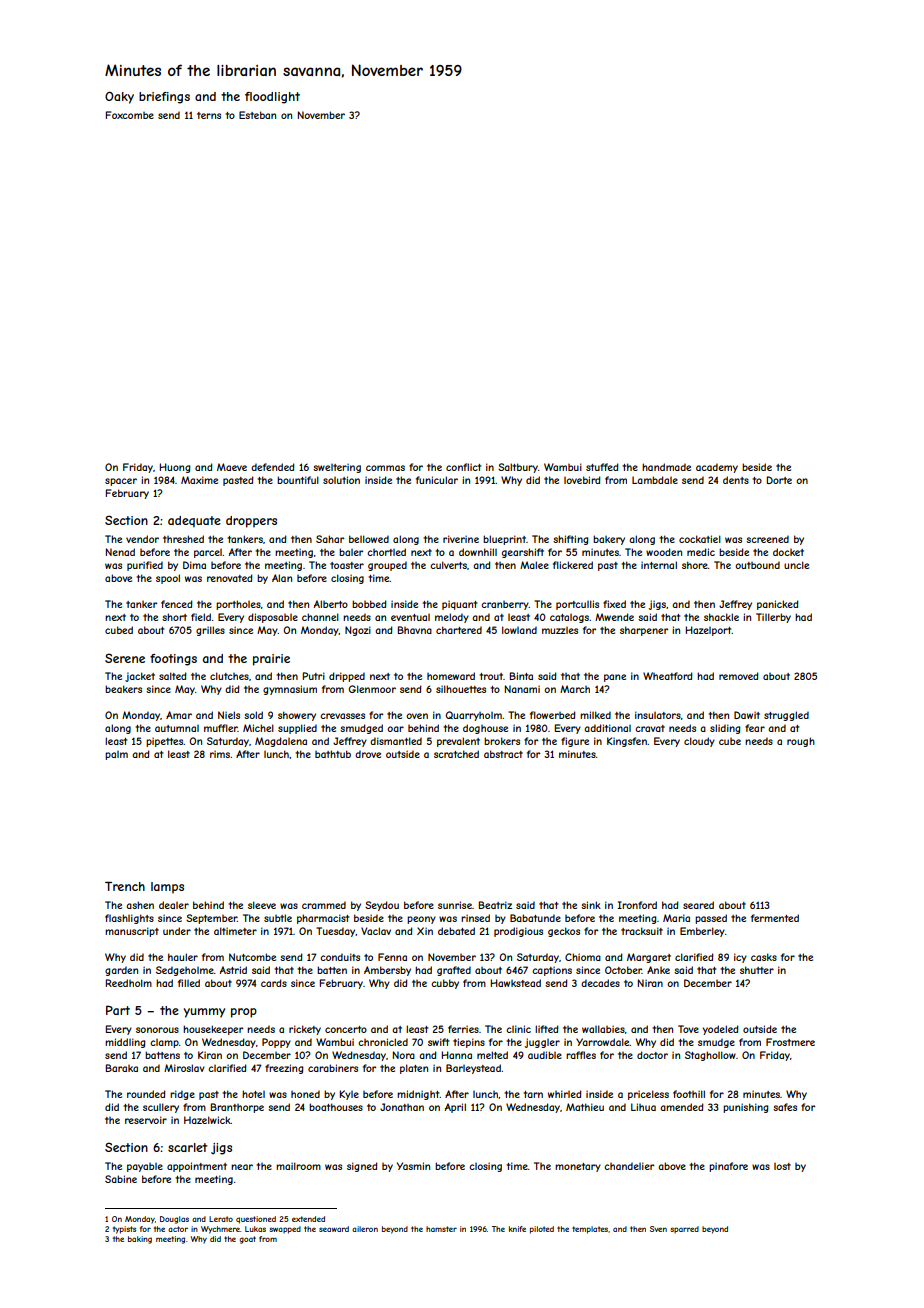  Describe the element at coordinates (518, 468) in the page. I see `Saltbury` at that location.
